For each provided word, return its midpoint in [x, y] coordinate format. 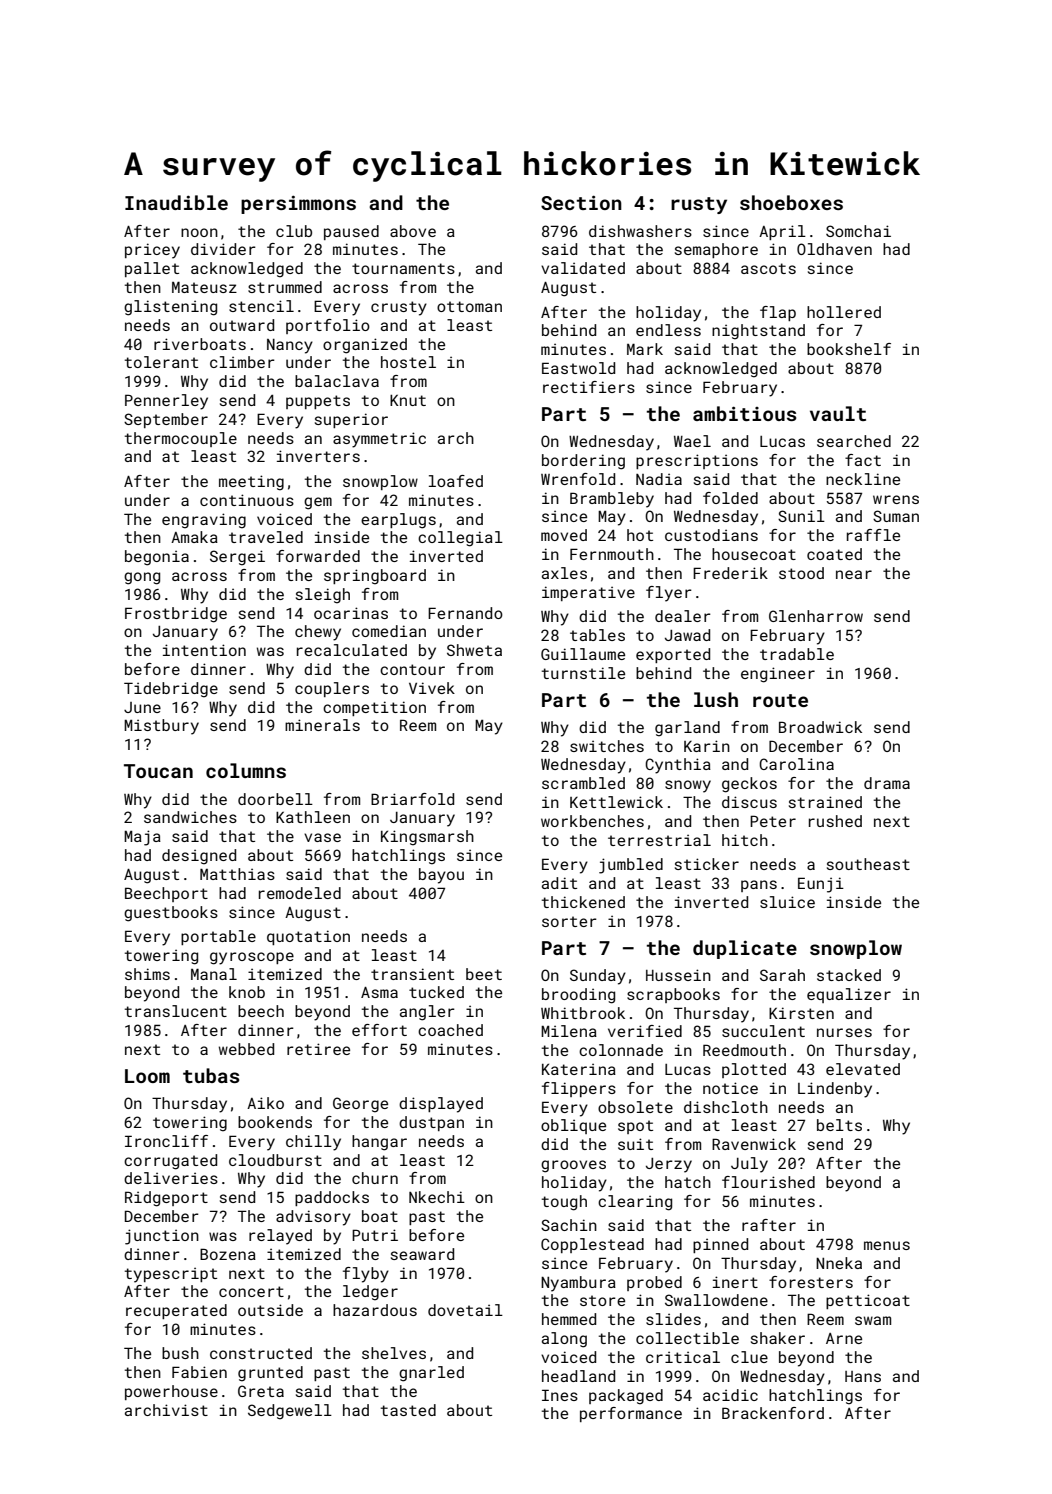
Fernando [465, 613]
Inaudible [176, 202]
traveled [266, 537]
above [413, 231]
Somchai [858, 231]
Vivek [432, 688]
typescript [171, 1275]
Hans [863, 1376]
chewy [318, 633]
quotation [308, 937]
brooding [578, 996]
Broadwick [820, 727]
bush [180, 1353]
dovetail [465, 1310]
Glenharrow [816, 616]
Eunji [821, 885]
